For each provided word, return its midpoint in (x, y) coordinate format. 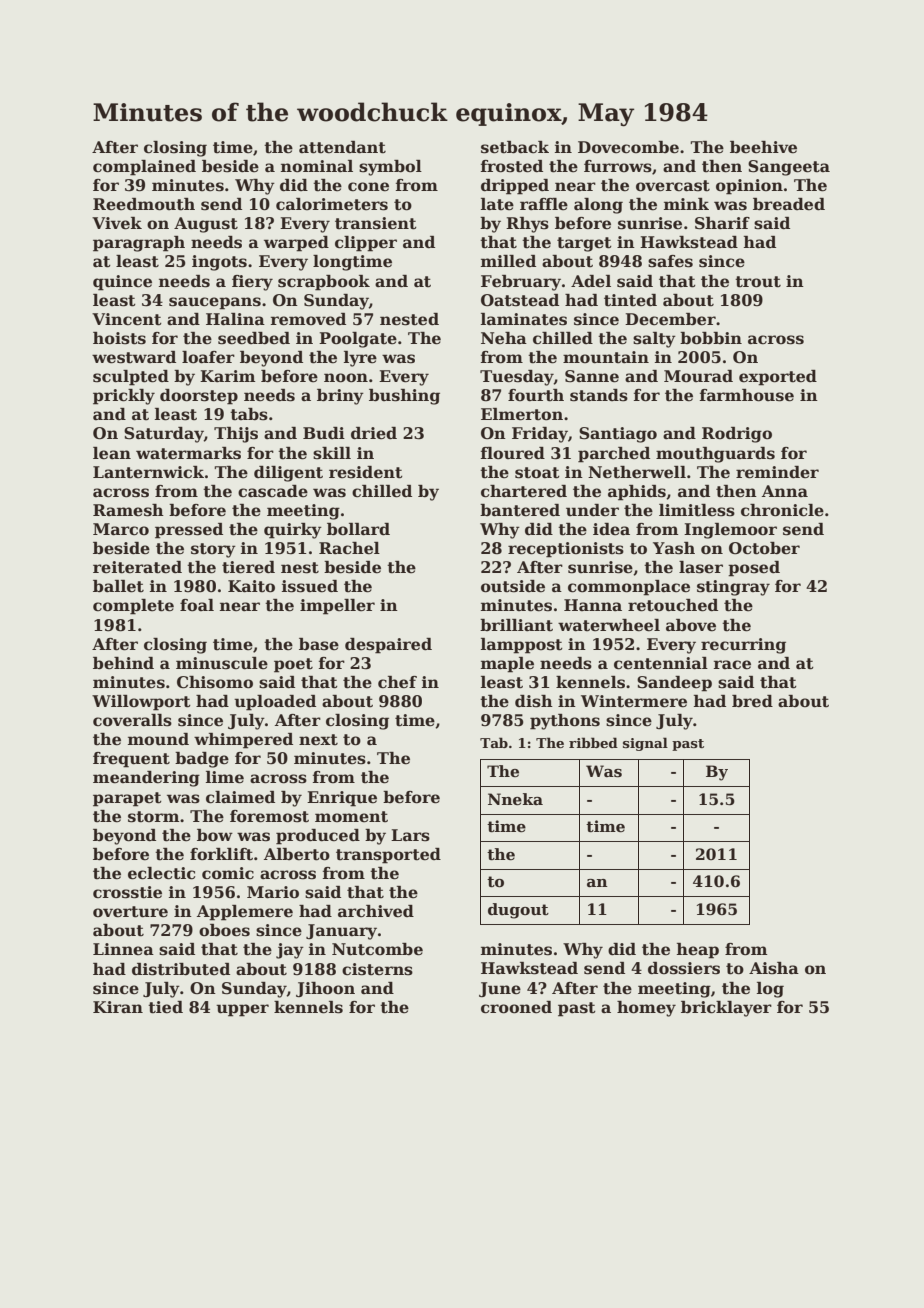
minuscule (222, 663)
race (732, 665)
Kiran (118, 1007)
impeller (337, 607)
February (521, 283)
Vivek (117, 223)
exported (778, 378)
